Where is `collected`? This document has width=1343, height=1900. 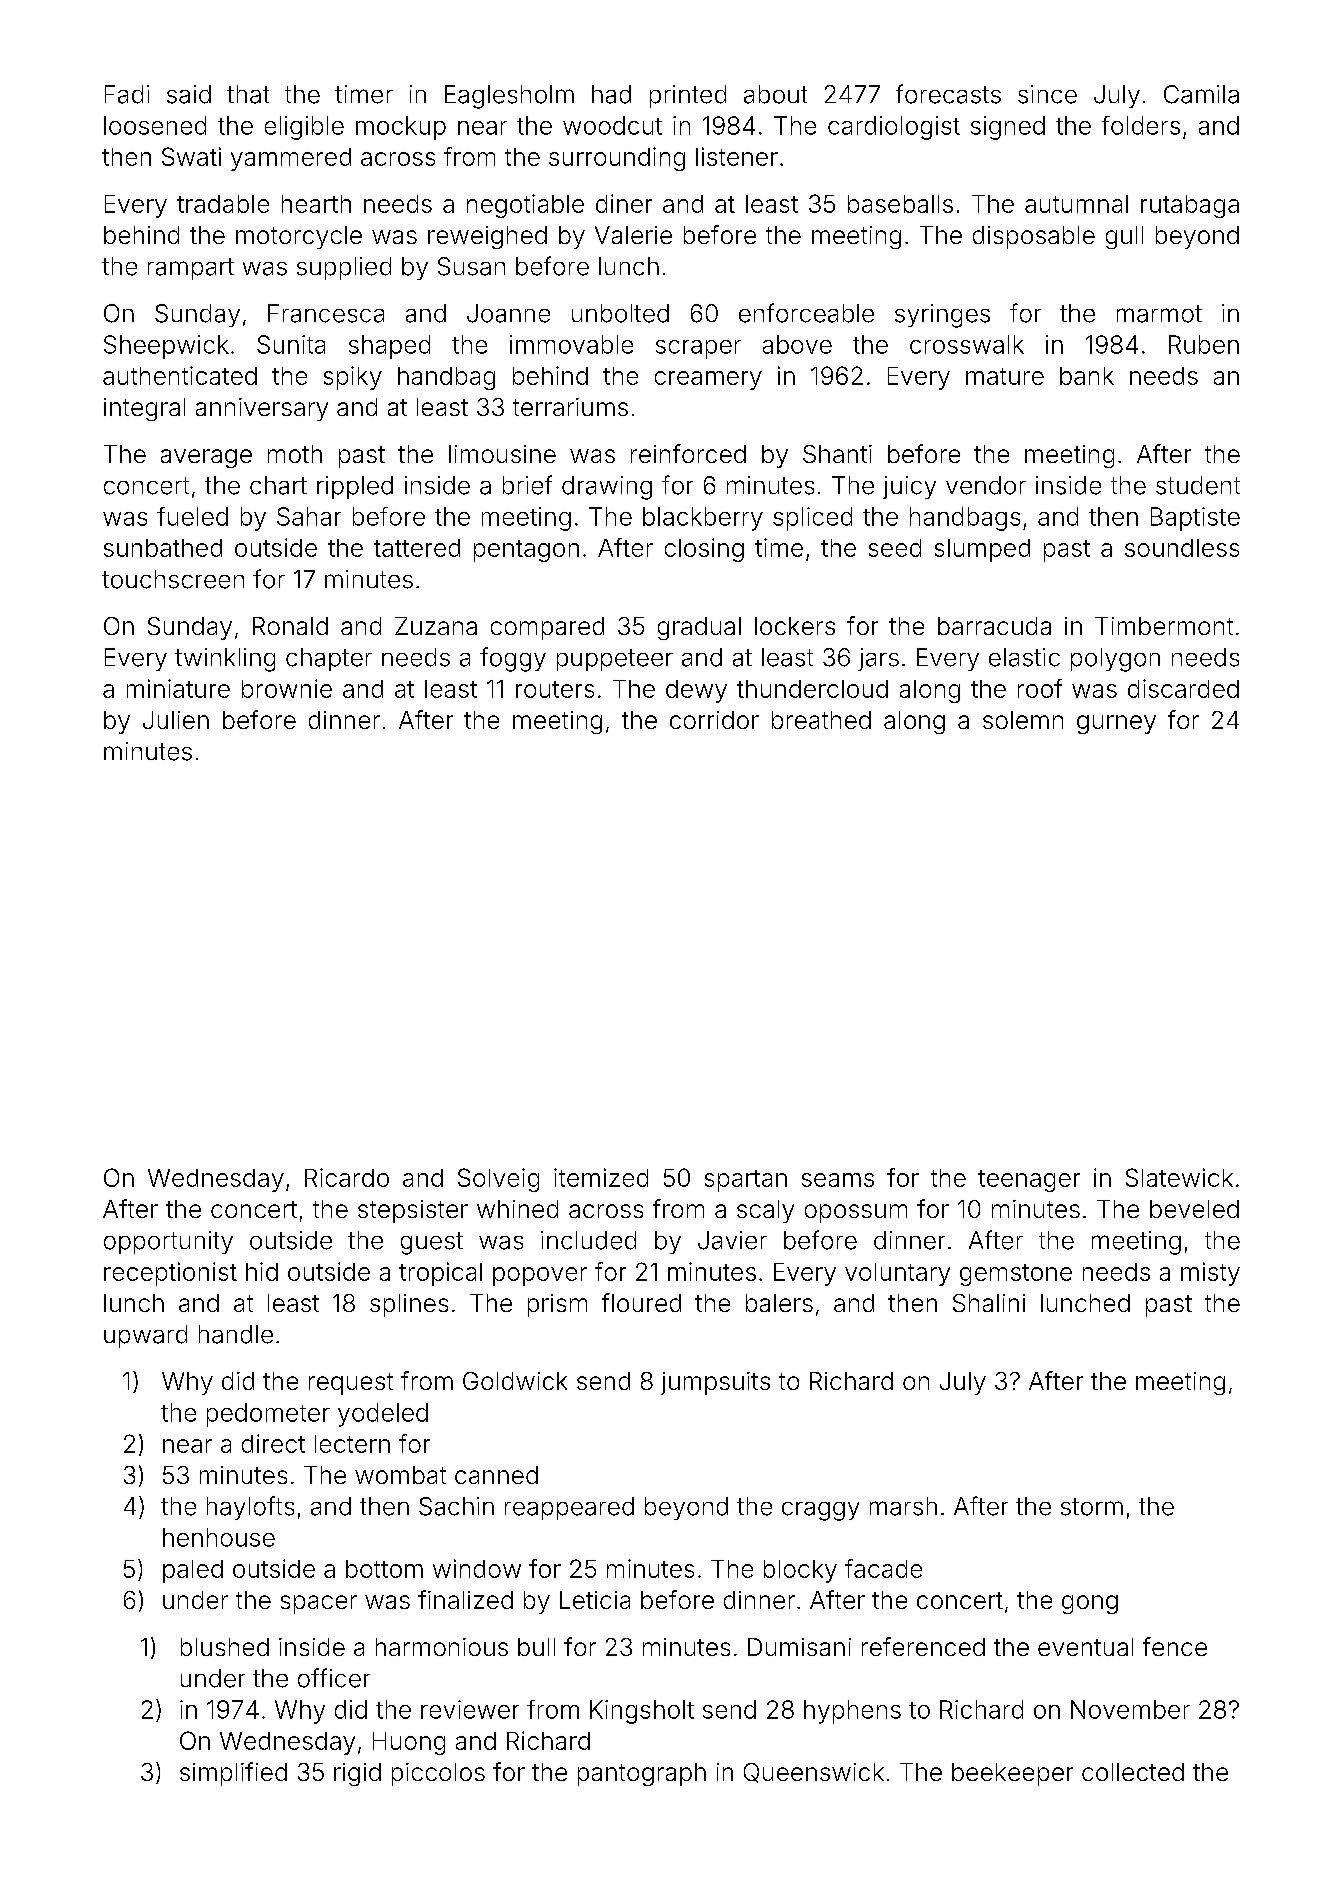
collected is located at coordinates (1133, 1772).
